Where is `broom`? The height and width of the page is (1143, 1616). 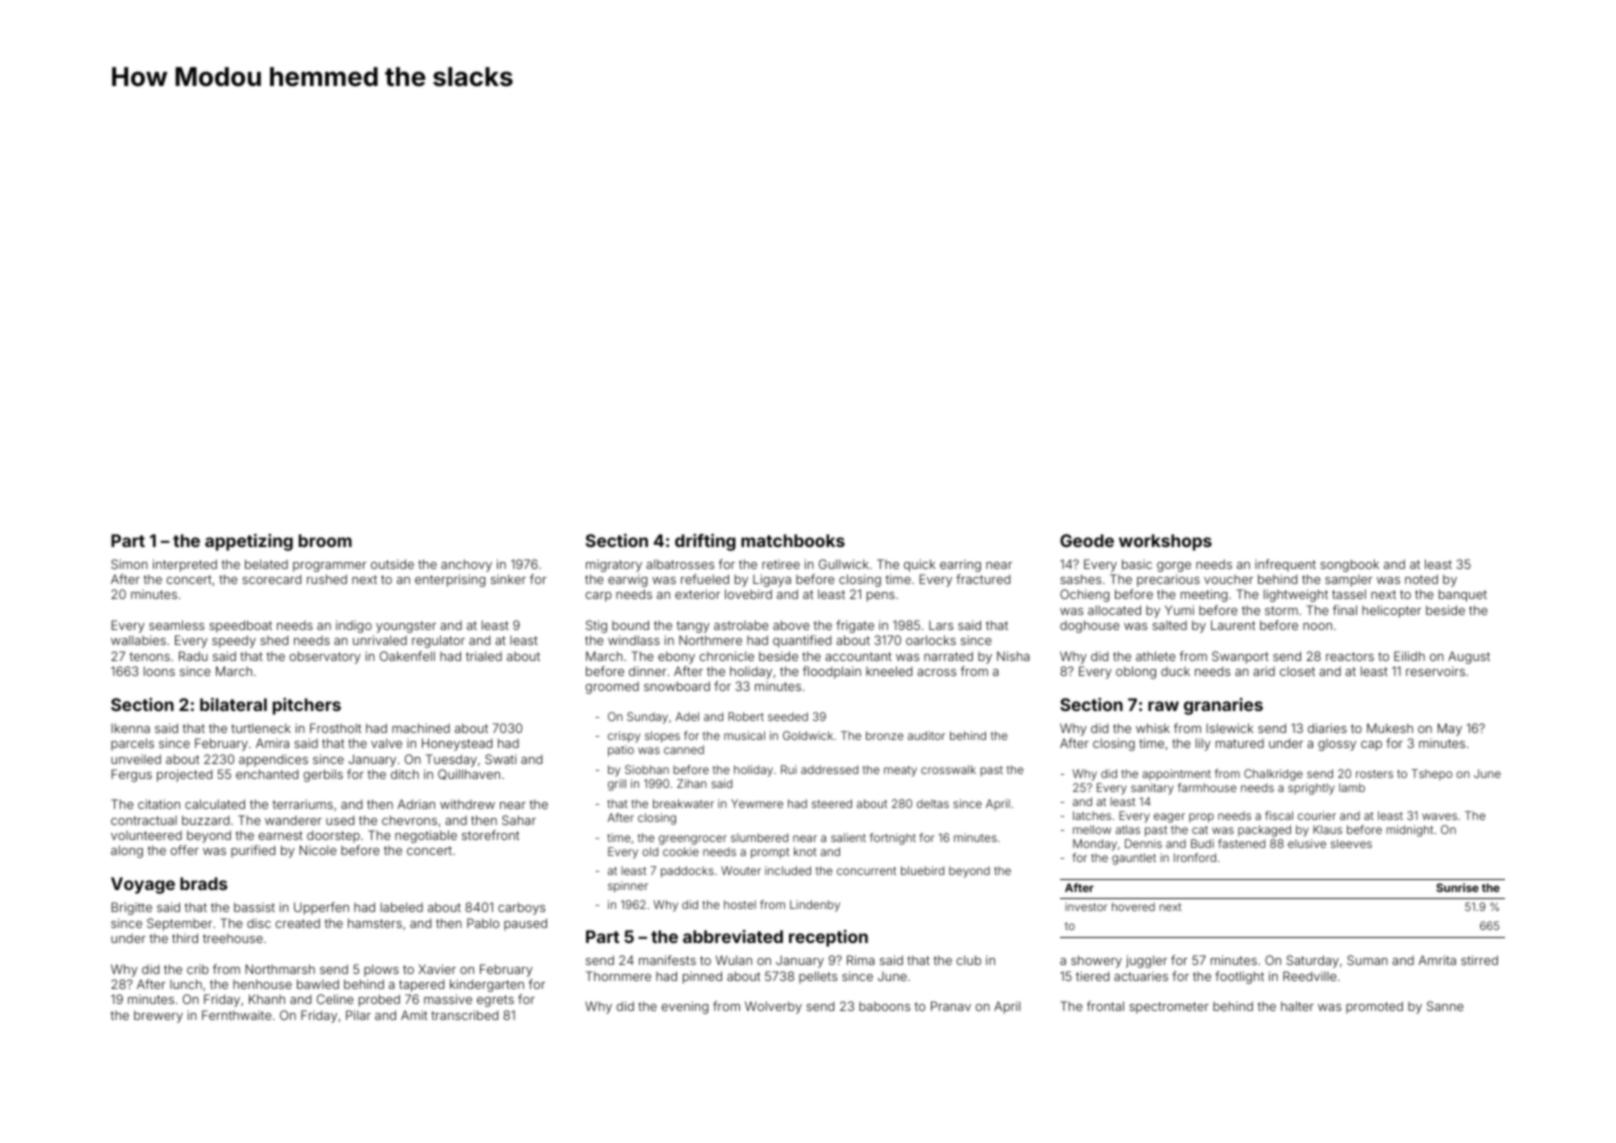 broom is located at coordinates (325, 540).
